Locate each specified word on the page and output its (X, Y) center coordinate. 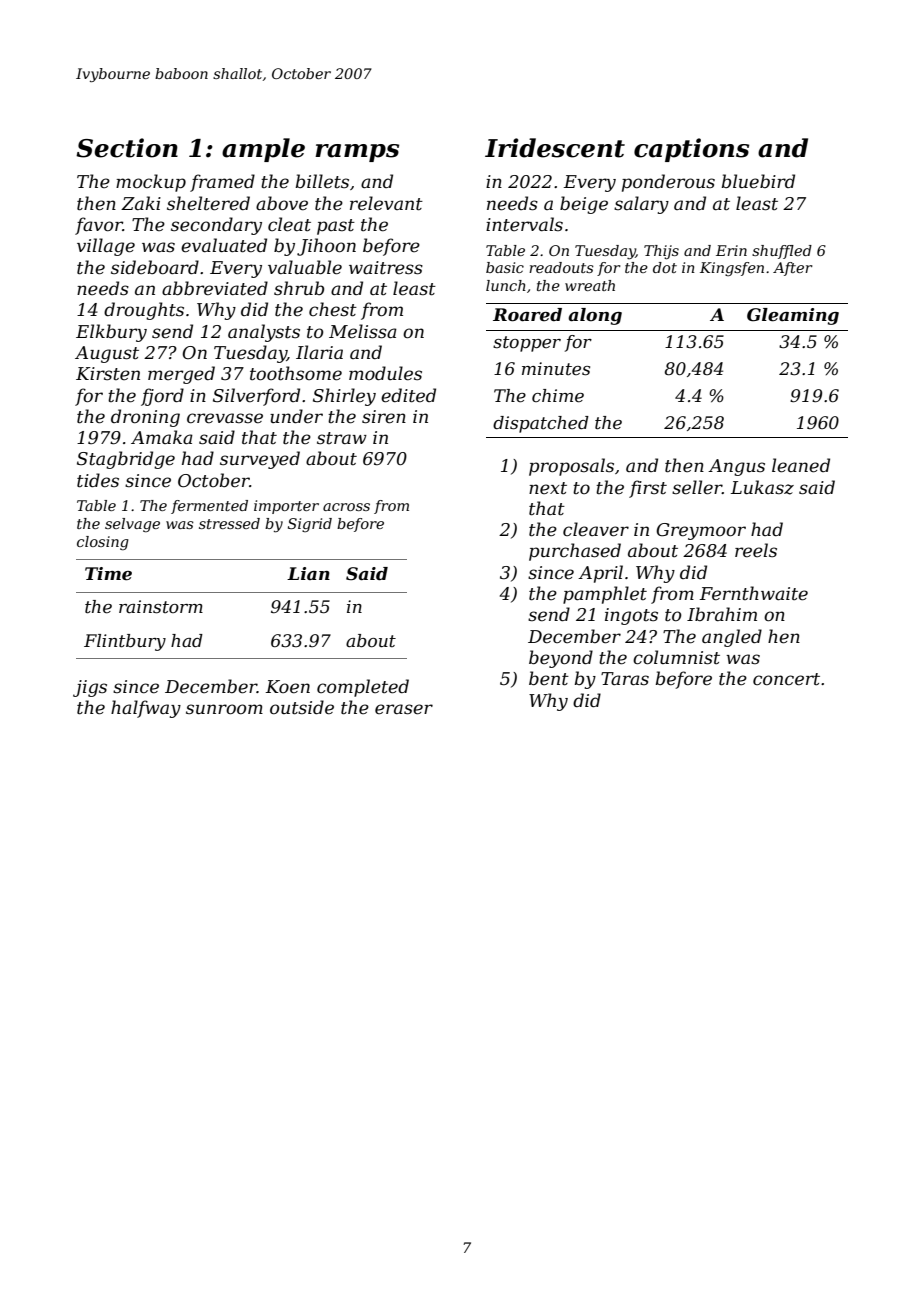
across (346, 507)
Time (108, 574)
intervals (524, 224)
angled (732, 638)
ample (263, 150)
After (793, 269)
